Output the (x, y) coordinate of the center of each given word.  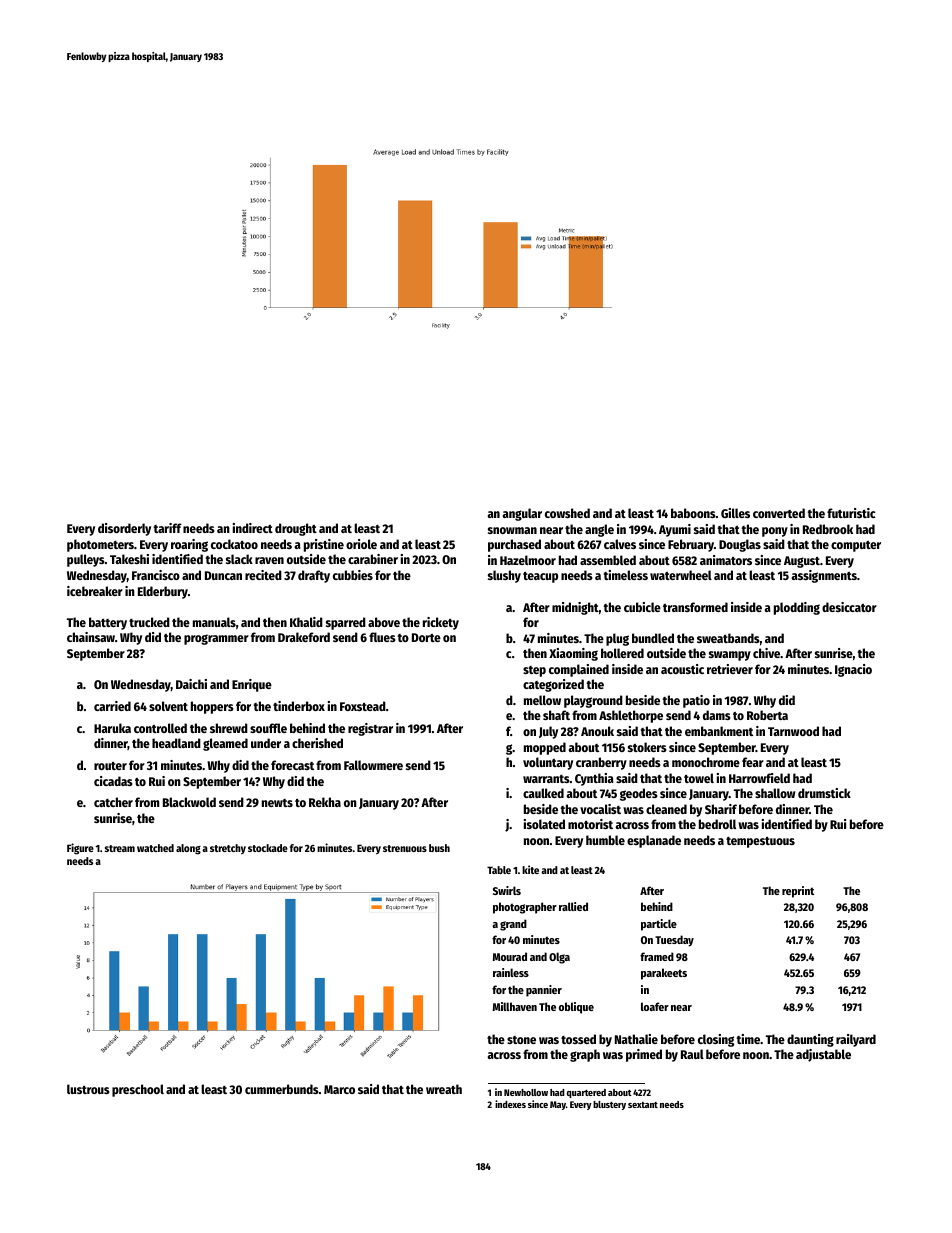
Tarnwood (793, 731)
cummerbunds (282, 1089)
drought (296, 529)
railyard (856, 1040)
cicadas (113, 781)
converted (779, 513)
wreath (444, 1089)
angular (522, 514)
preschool (138, 1090)
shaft (556, 715)
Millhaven (515, 1006)
